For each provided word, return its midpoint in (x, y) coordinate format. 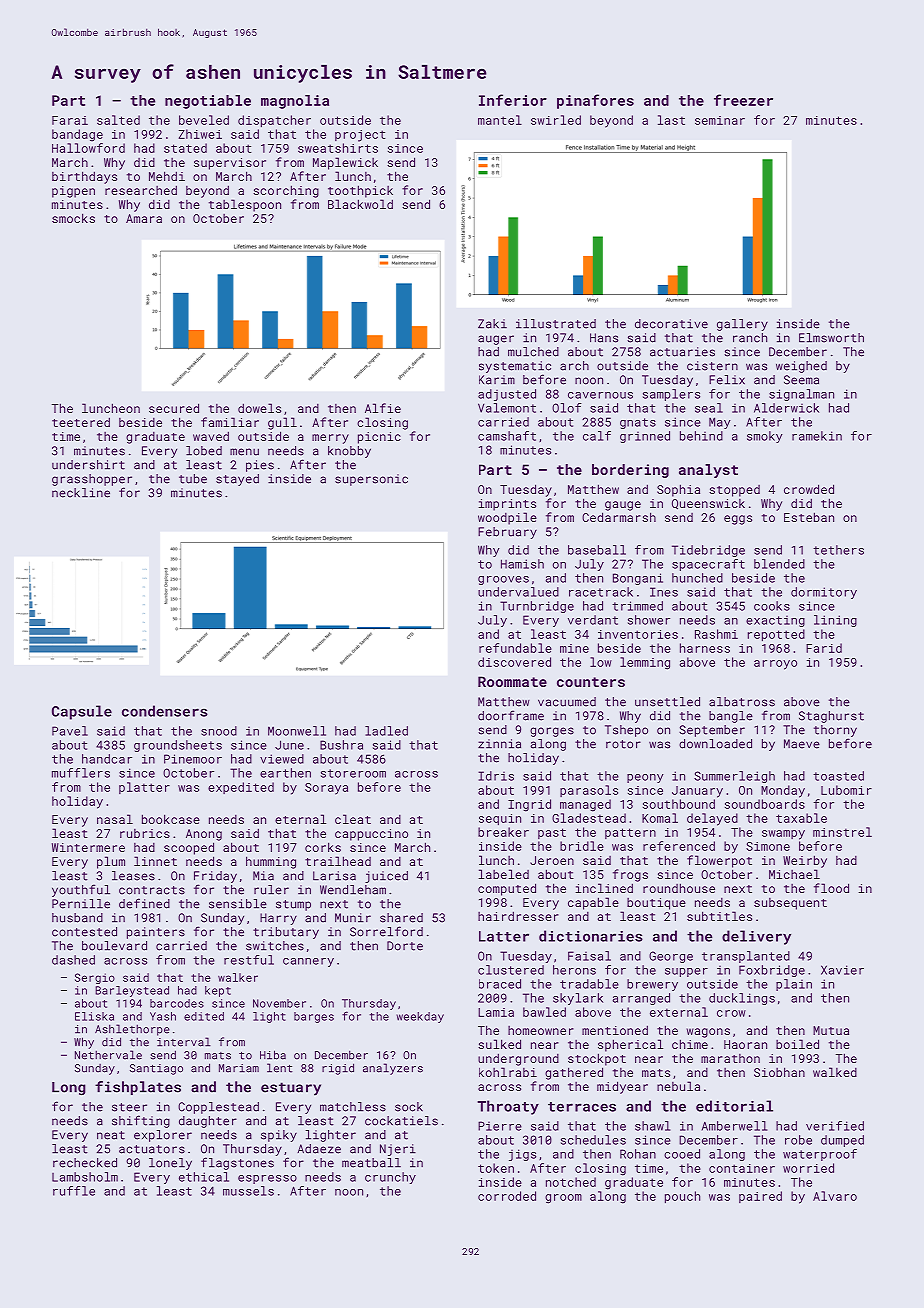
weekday (420, 1017)
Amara (144, 218)
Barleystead (132, 991)
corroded (507, 1196)
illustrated (556, 324)
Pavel (70, 731)
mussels (248, 1191)
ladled (386, 731)
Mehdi (167, 176)
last (671, 120)
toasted (838, 776)
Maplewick (345, 163)
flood (831, 888)
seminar (720, 120)
